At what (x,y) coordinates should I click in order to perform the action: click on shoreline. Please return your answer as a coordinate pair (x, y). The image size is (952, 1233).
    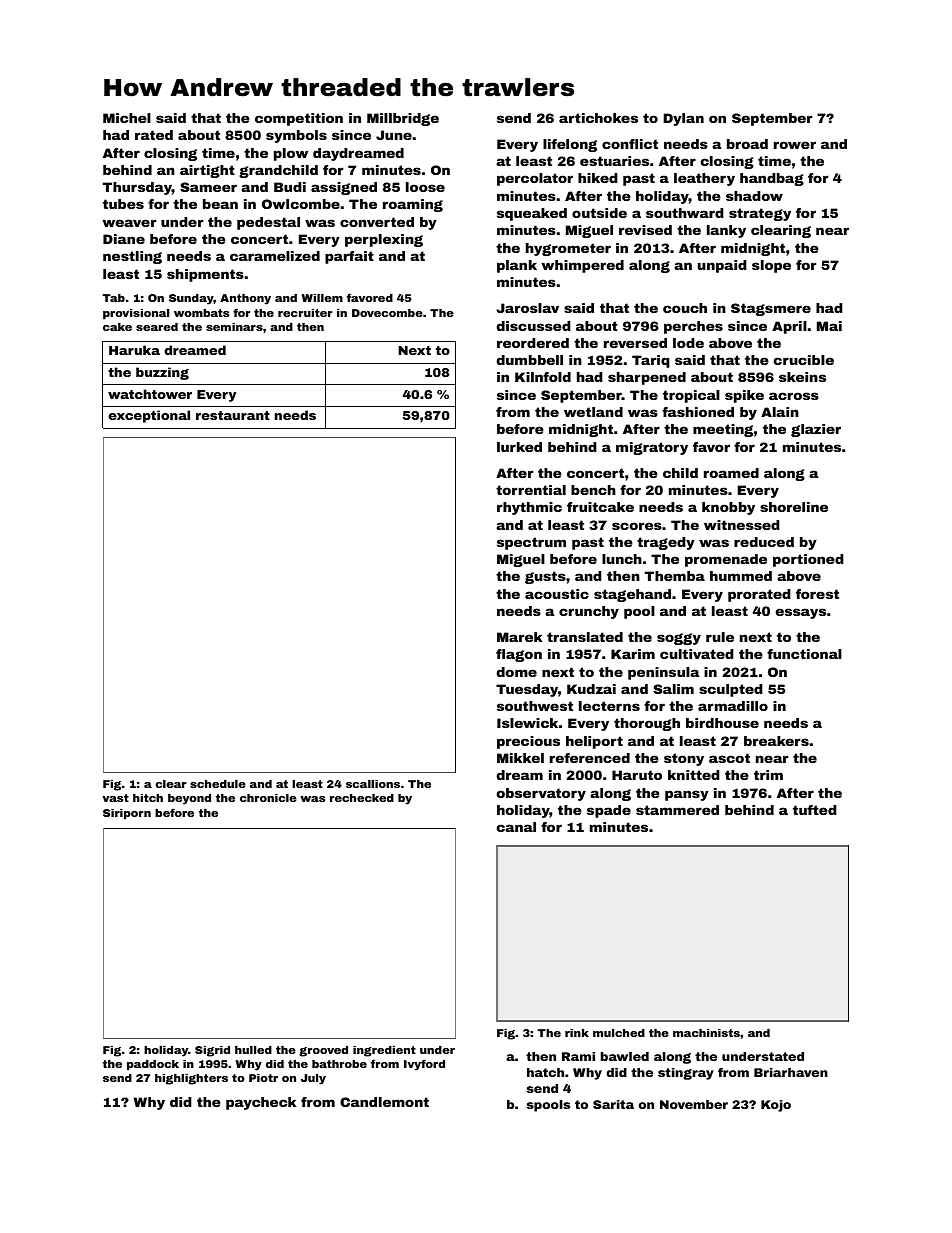
    Looking at the image, I should click on (794, 507).
